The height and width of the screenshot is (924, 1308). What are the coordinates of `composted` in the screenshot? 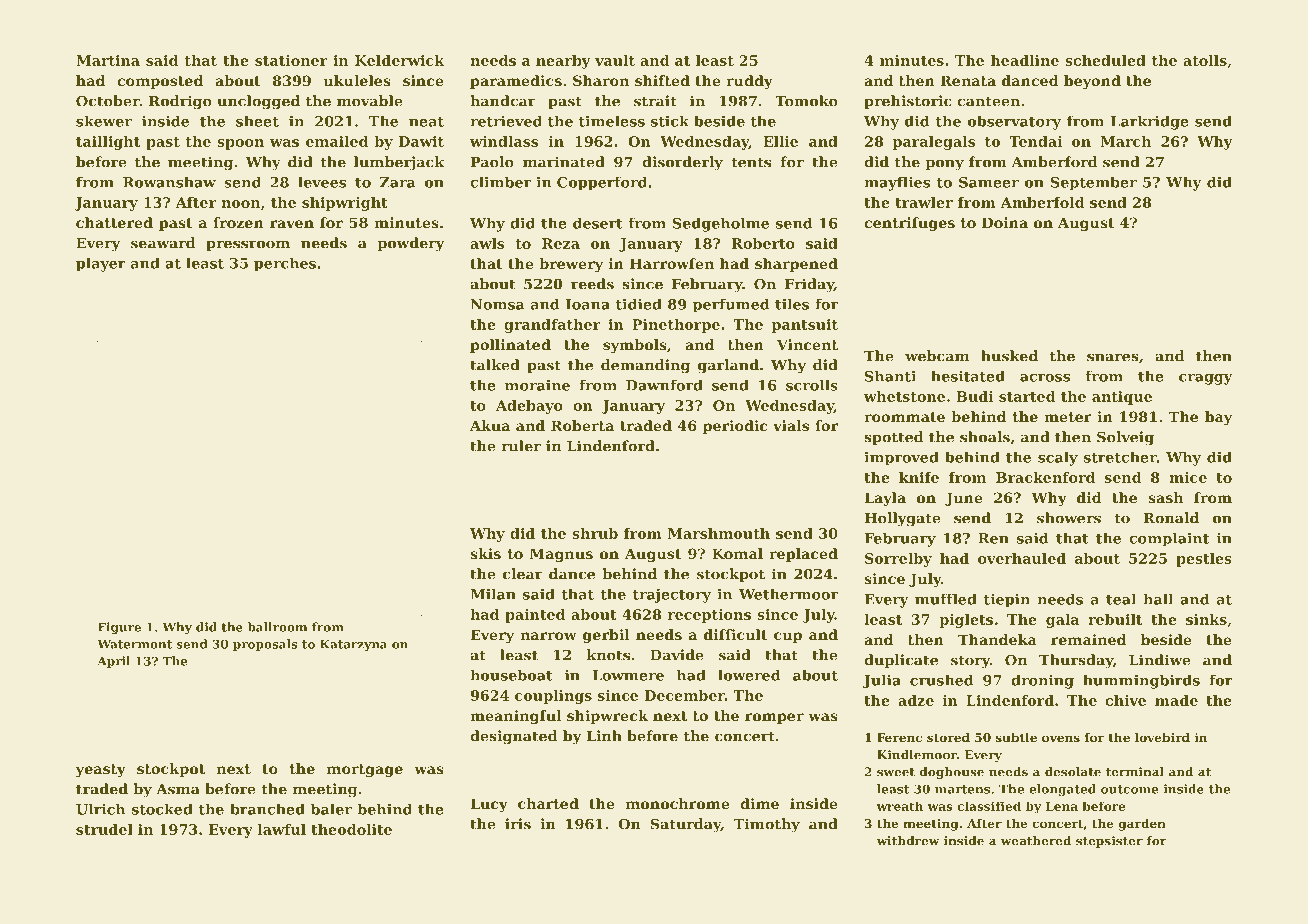 It's located at (160, 82).
